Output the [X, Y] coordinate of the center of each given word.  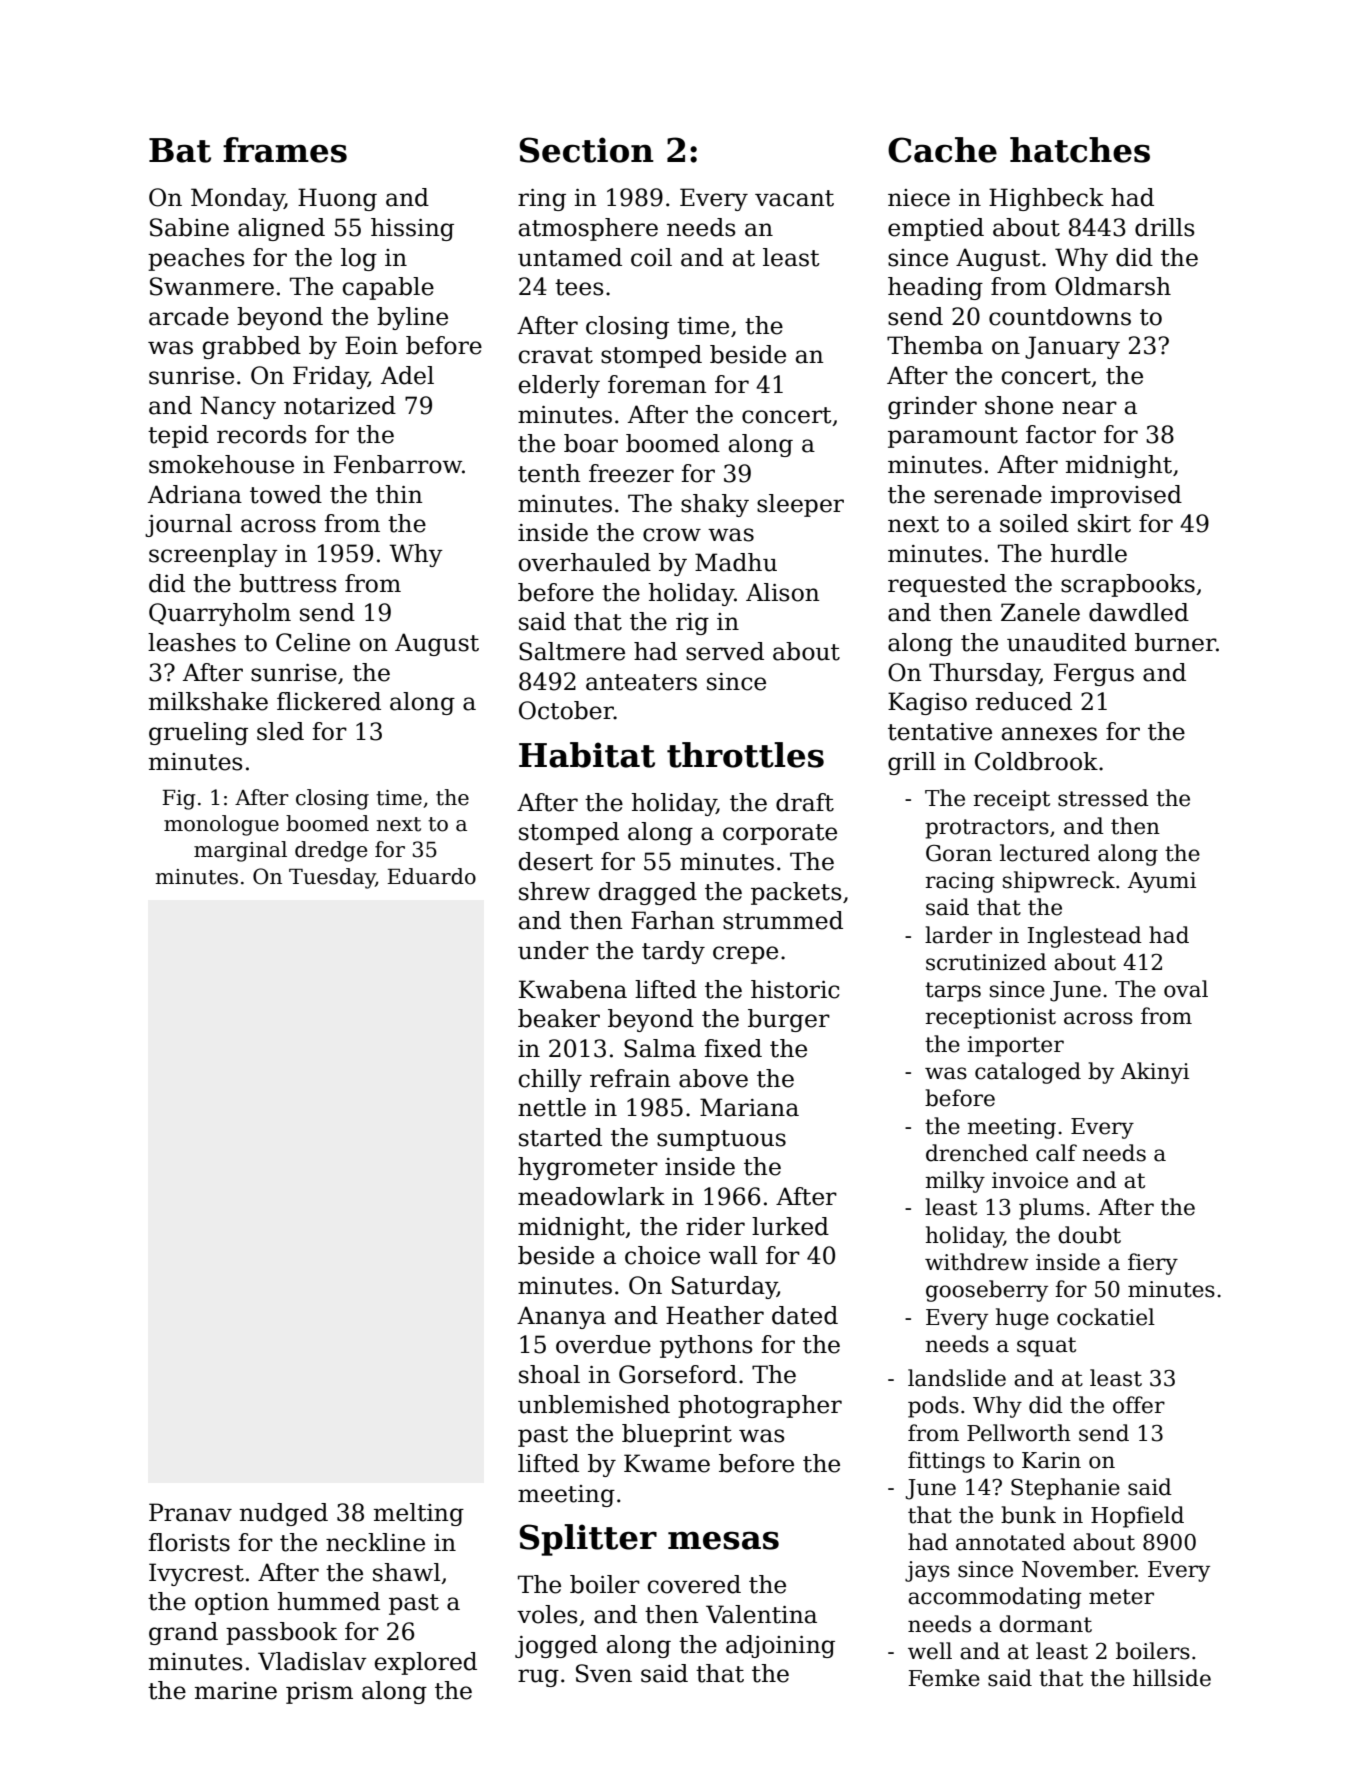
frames [285, 150]
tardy [673, 952]
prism [319, 1693]
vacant [794, 198]
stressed [1103, 798]
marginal [240, 851]
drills [1165, 227]
